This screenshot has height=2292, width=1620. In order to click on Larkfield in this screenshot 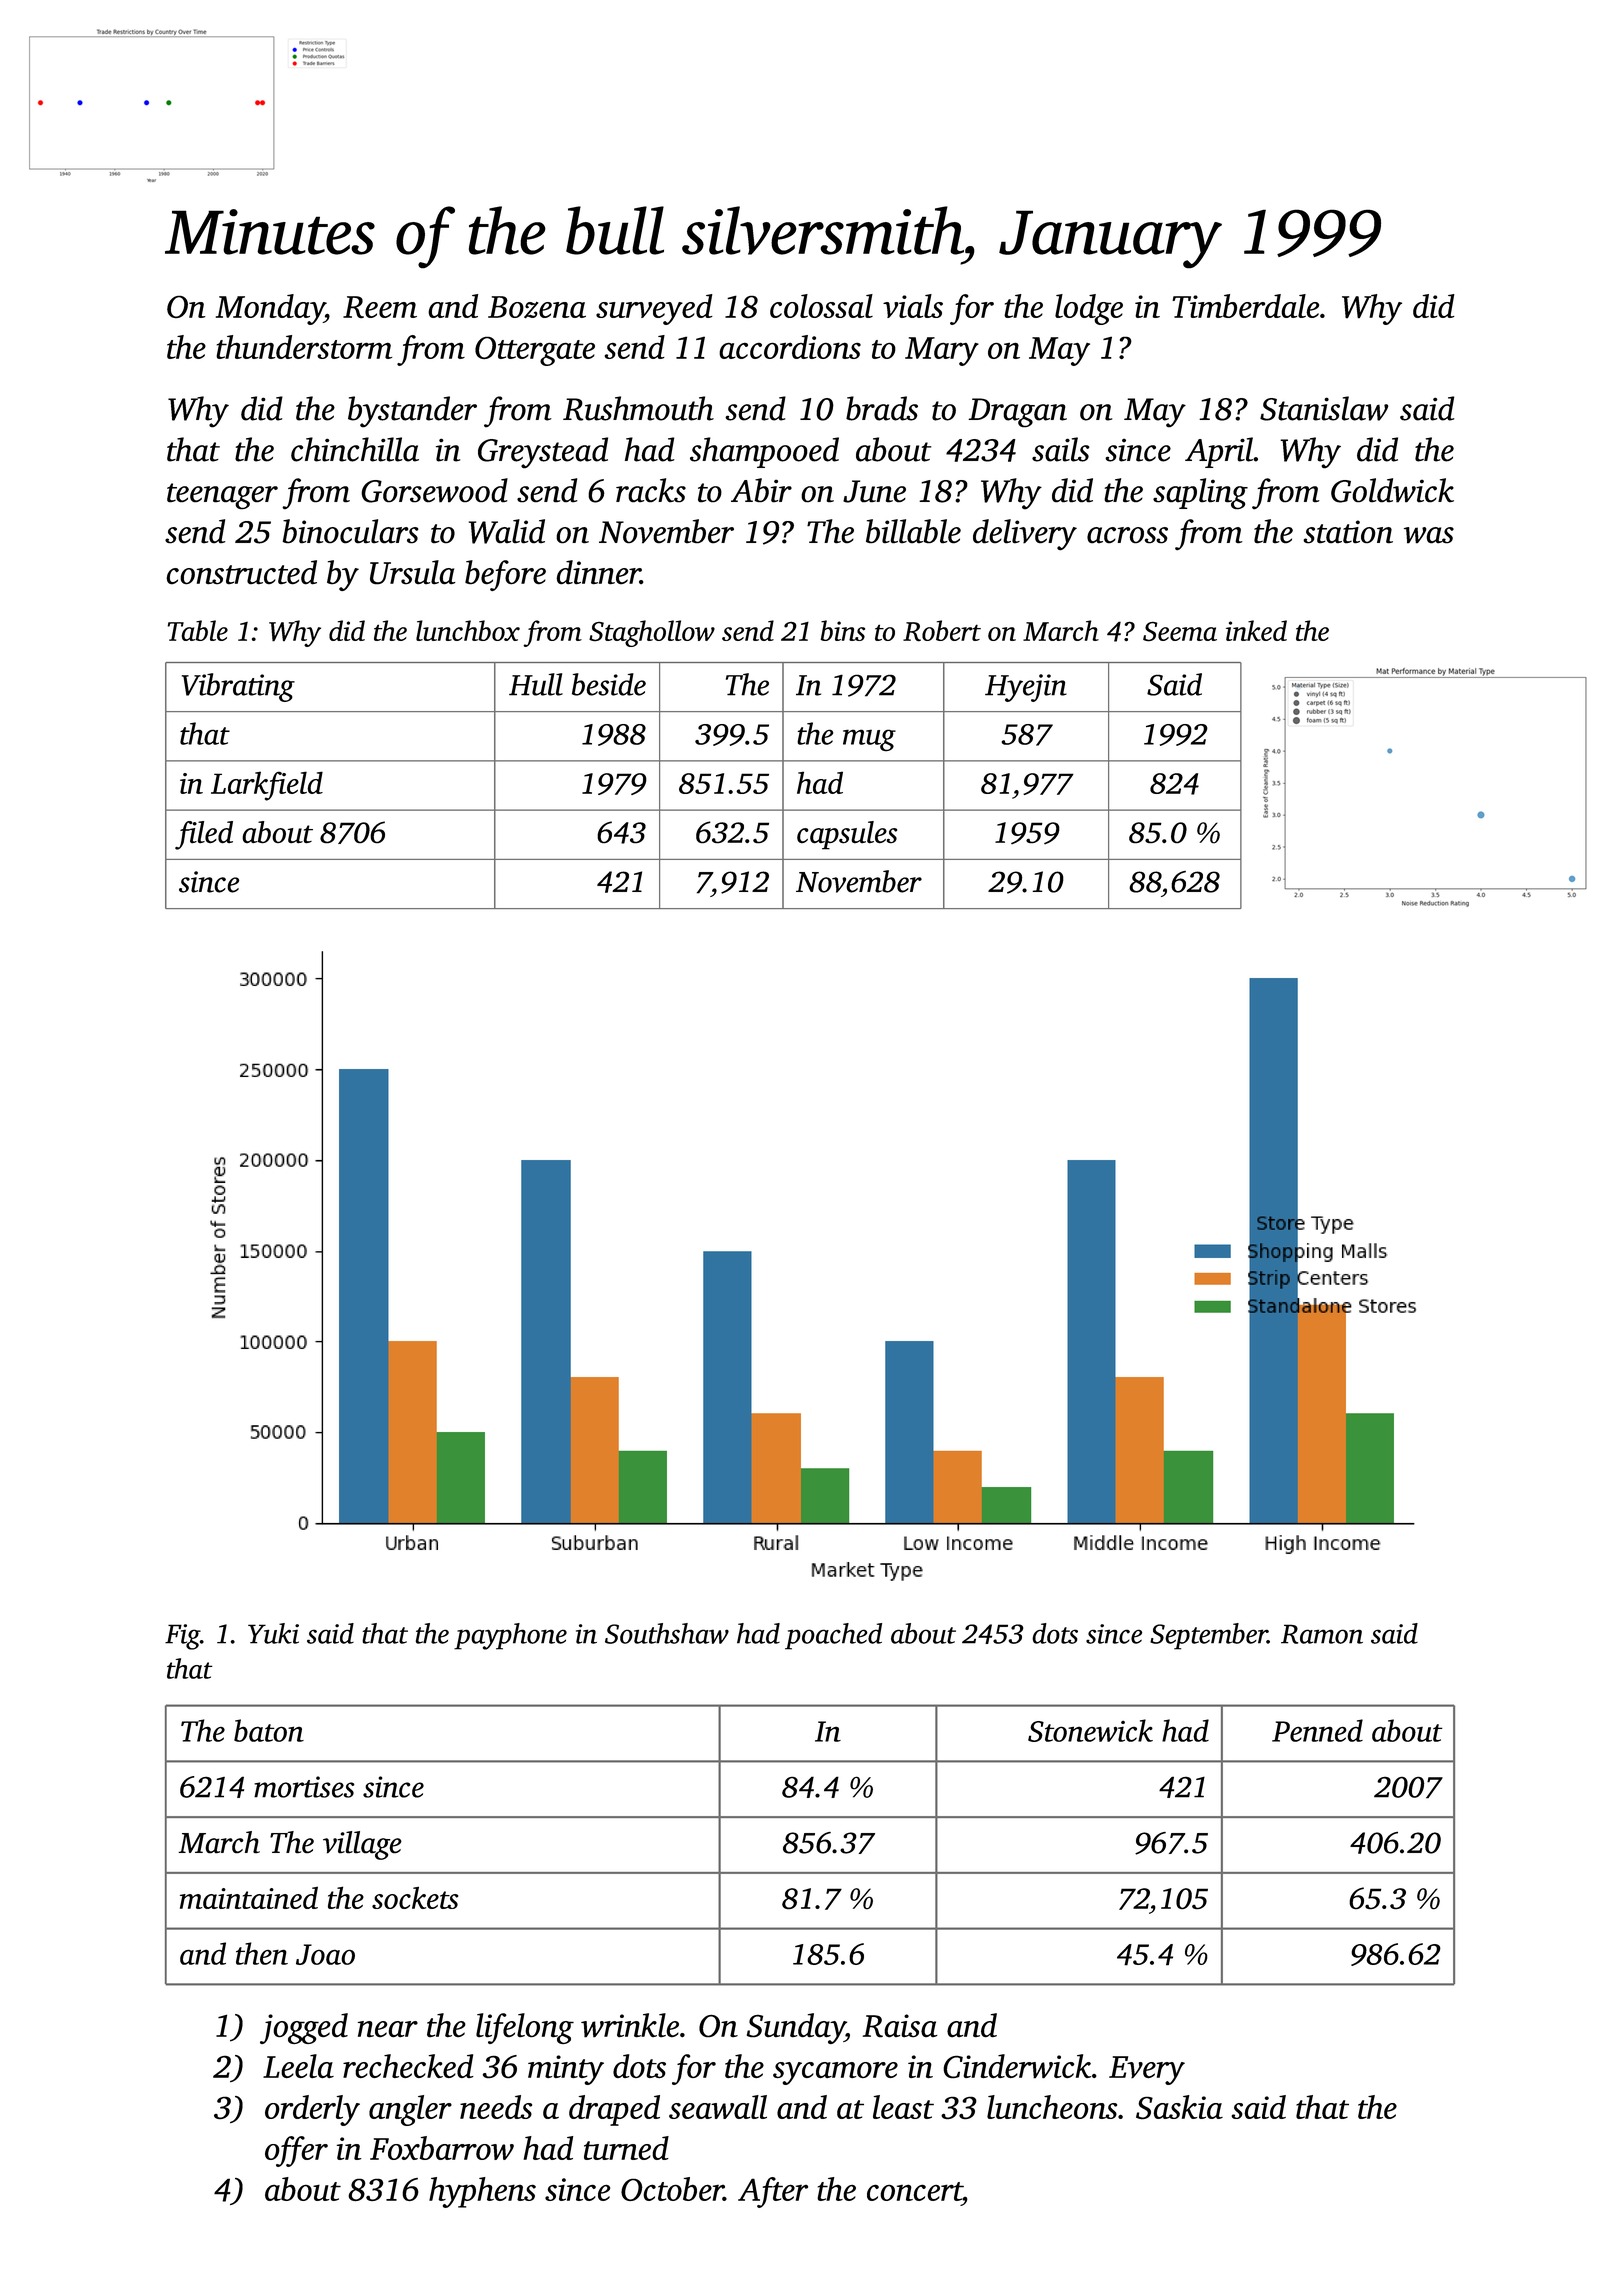, I will do `click(267, 786)`.
